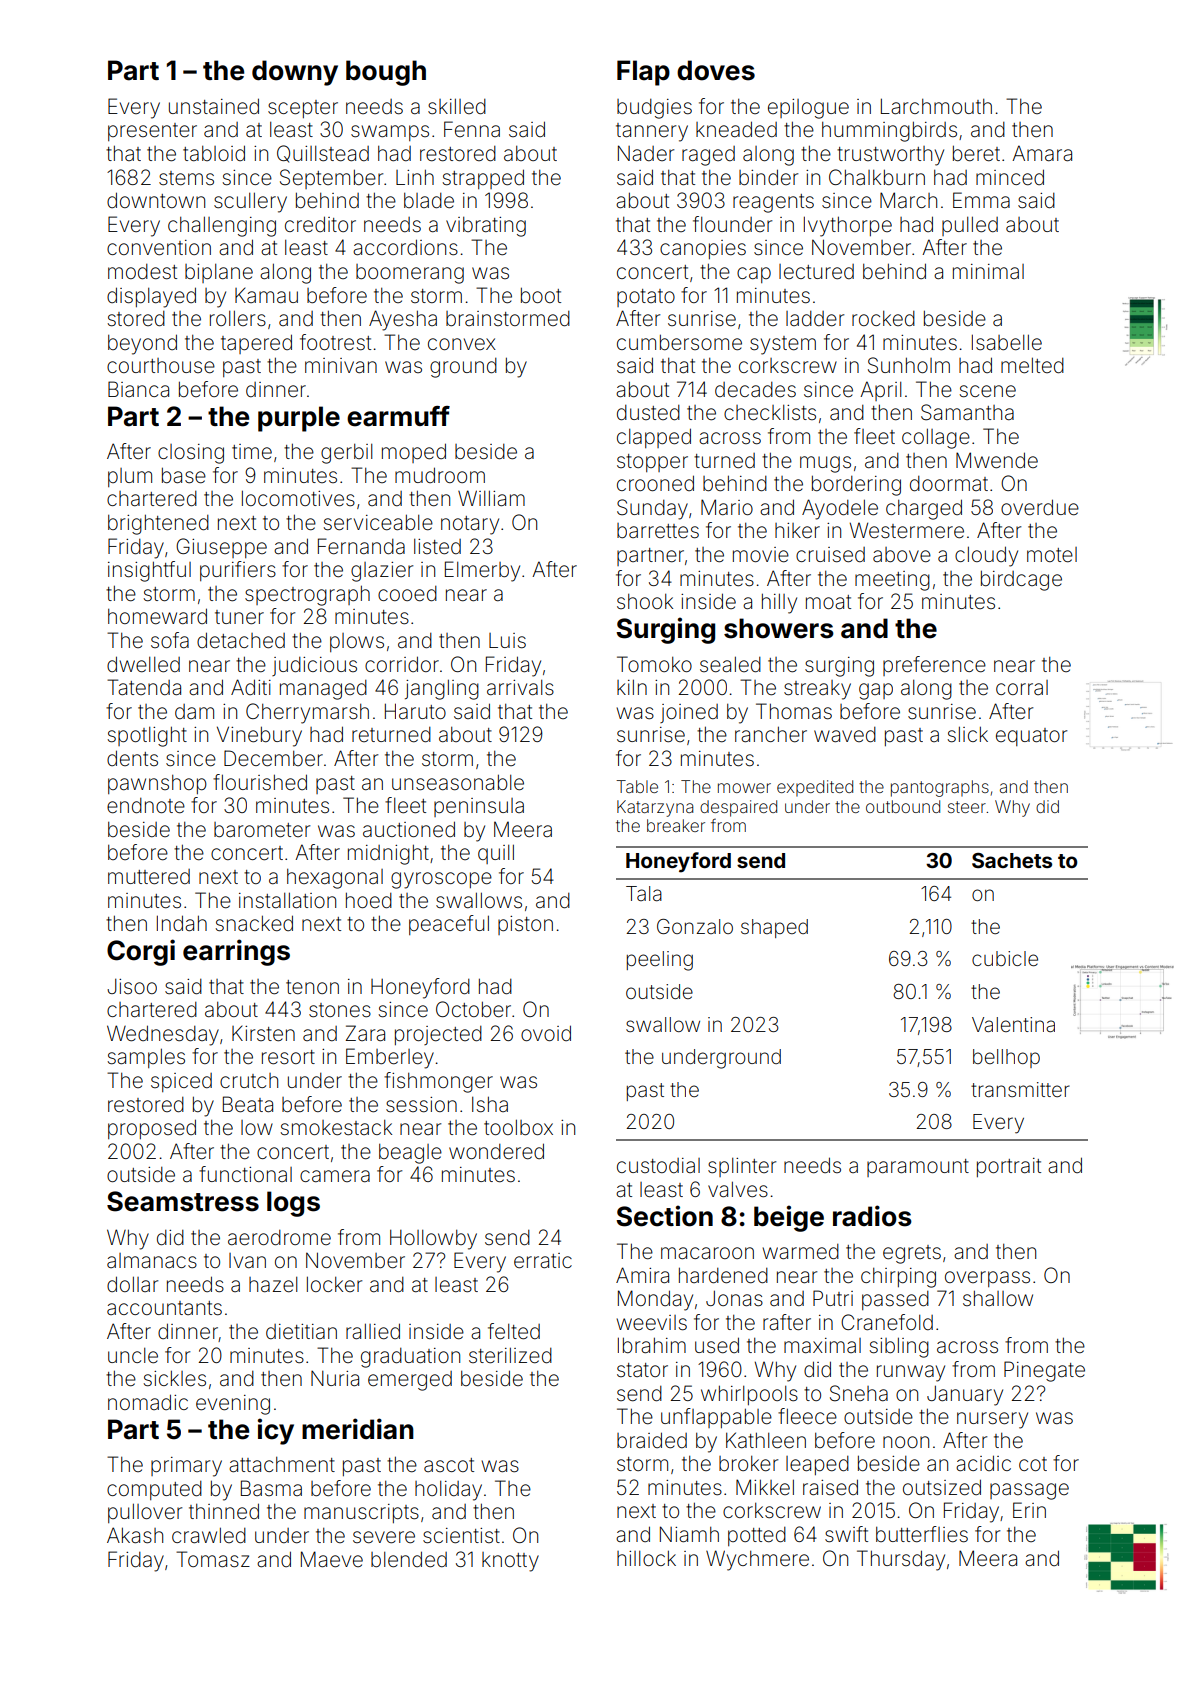 The image size is (1194, 1689). Describe the element at coordinates (716, 70) in the document. I see `doves` at that location.
